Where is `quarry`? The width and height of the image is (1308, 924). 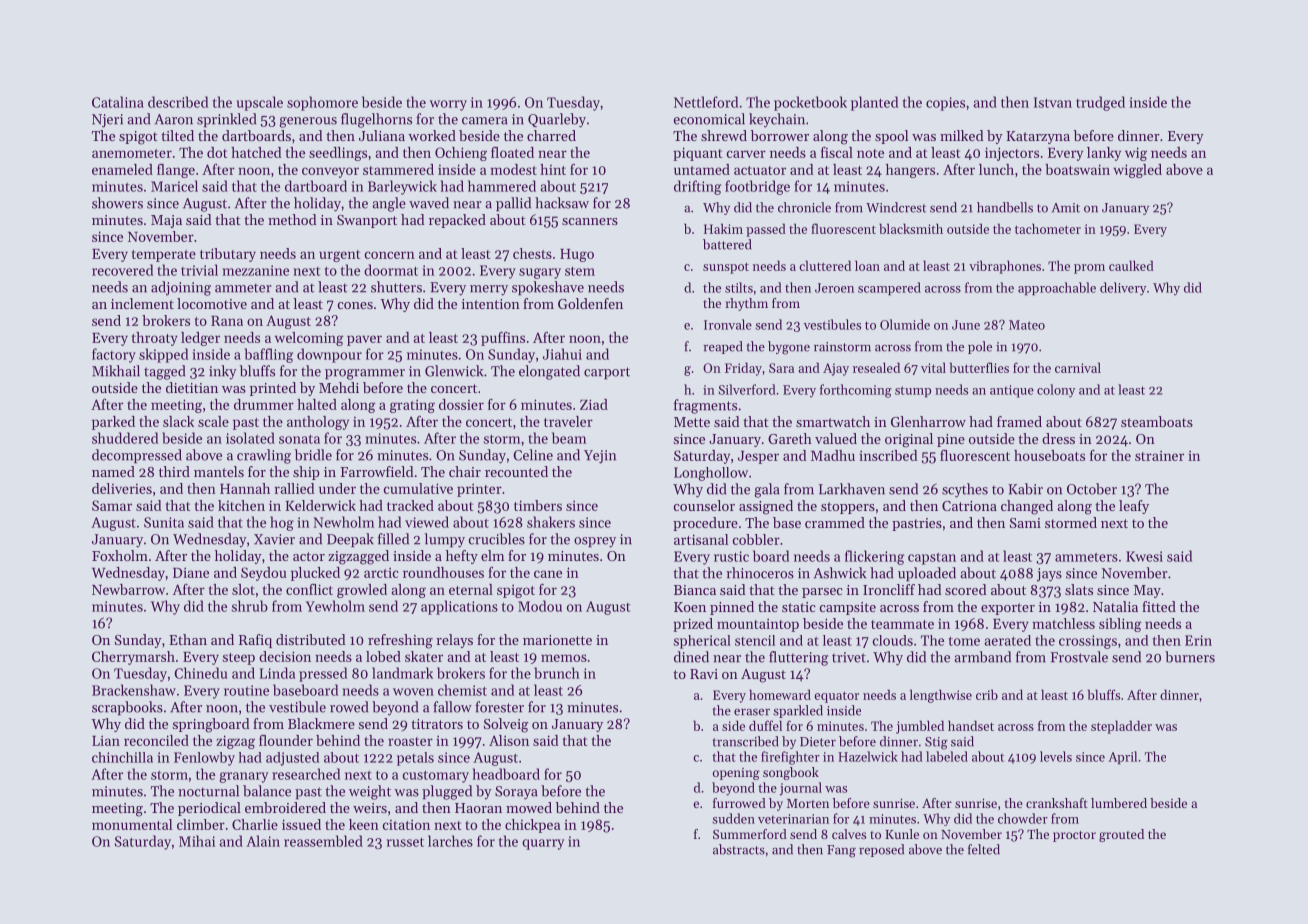
quarry is located at coordinates (543, 844).
